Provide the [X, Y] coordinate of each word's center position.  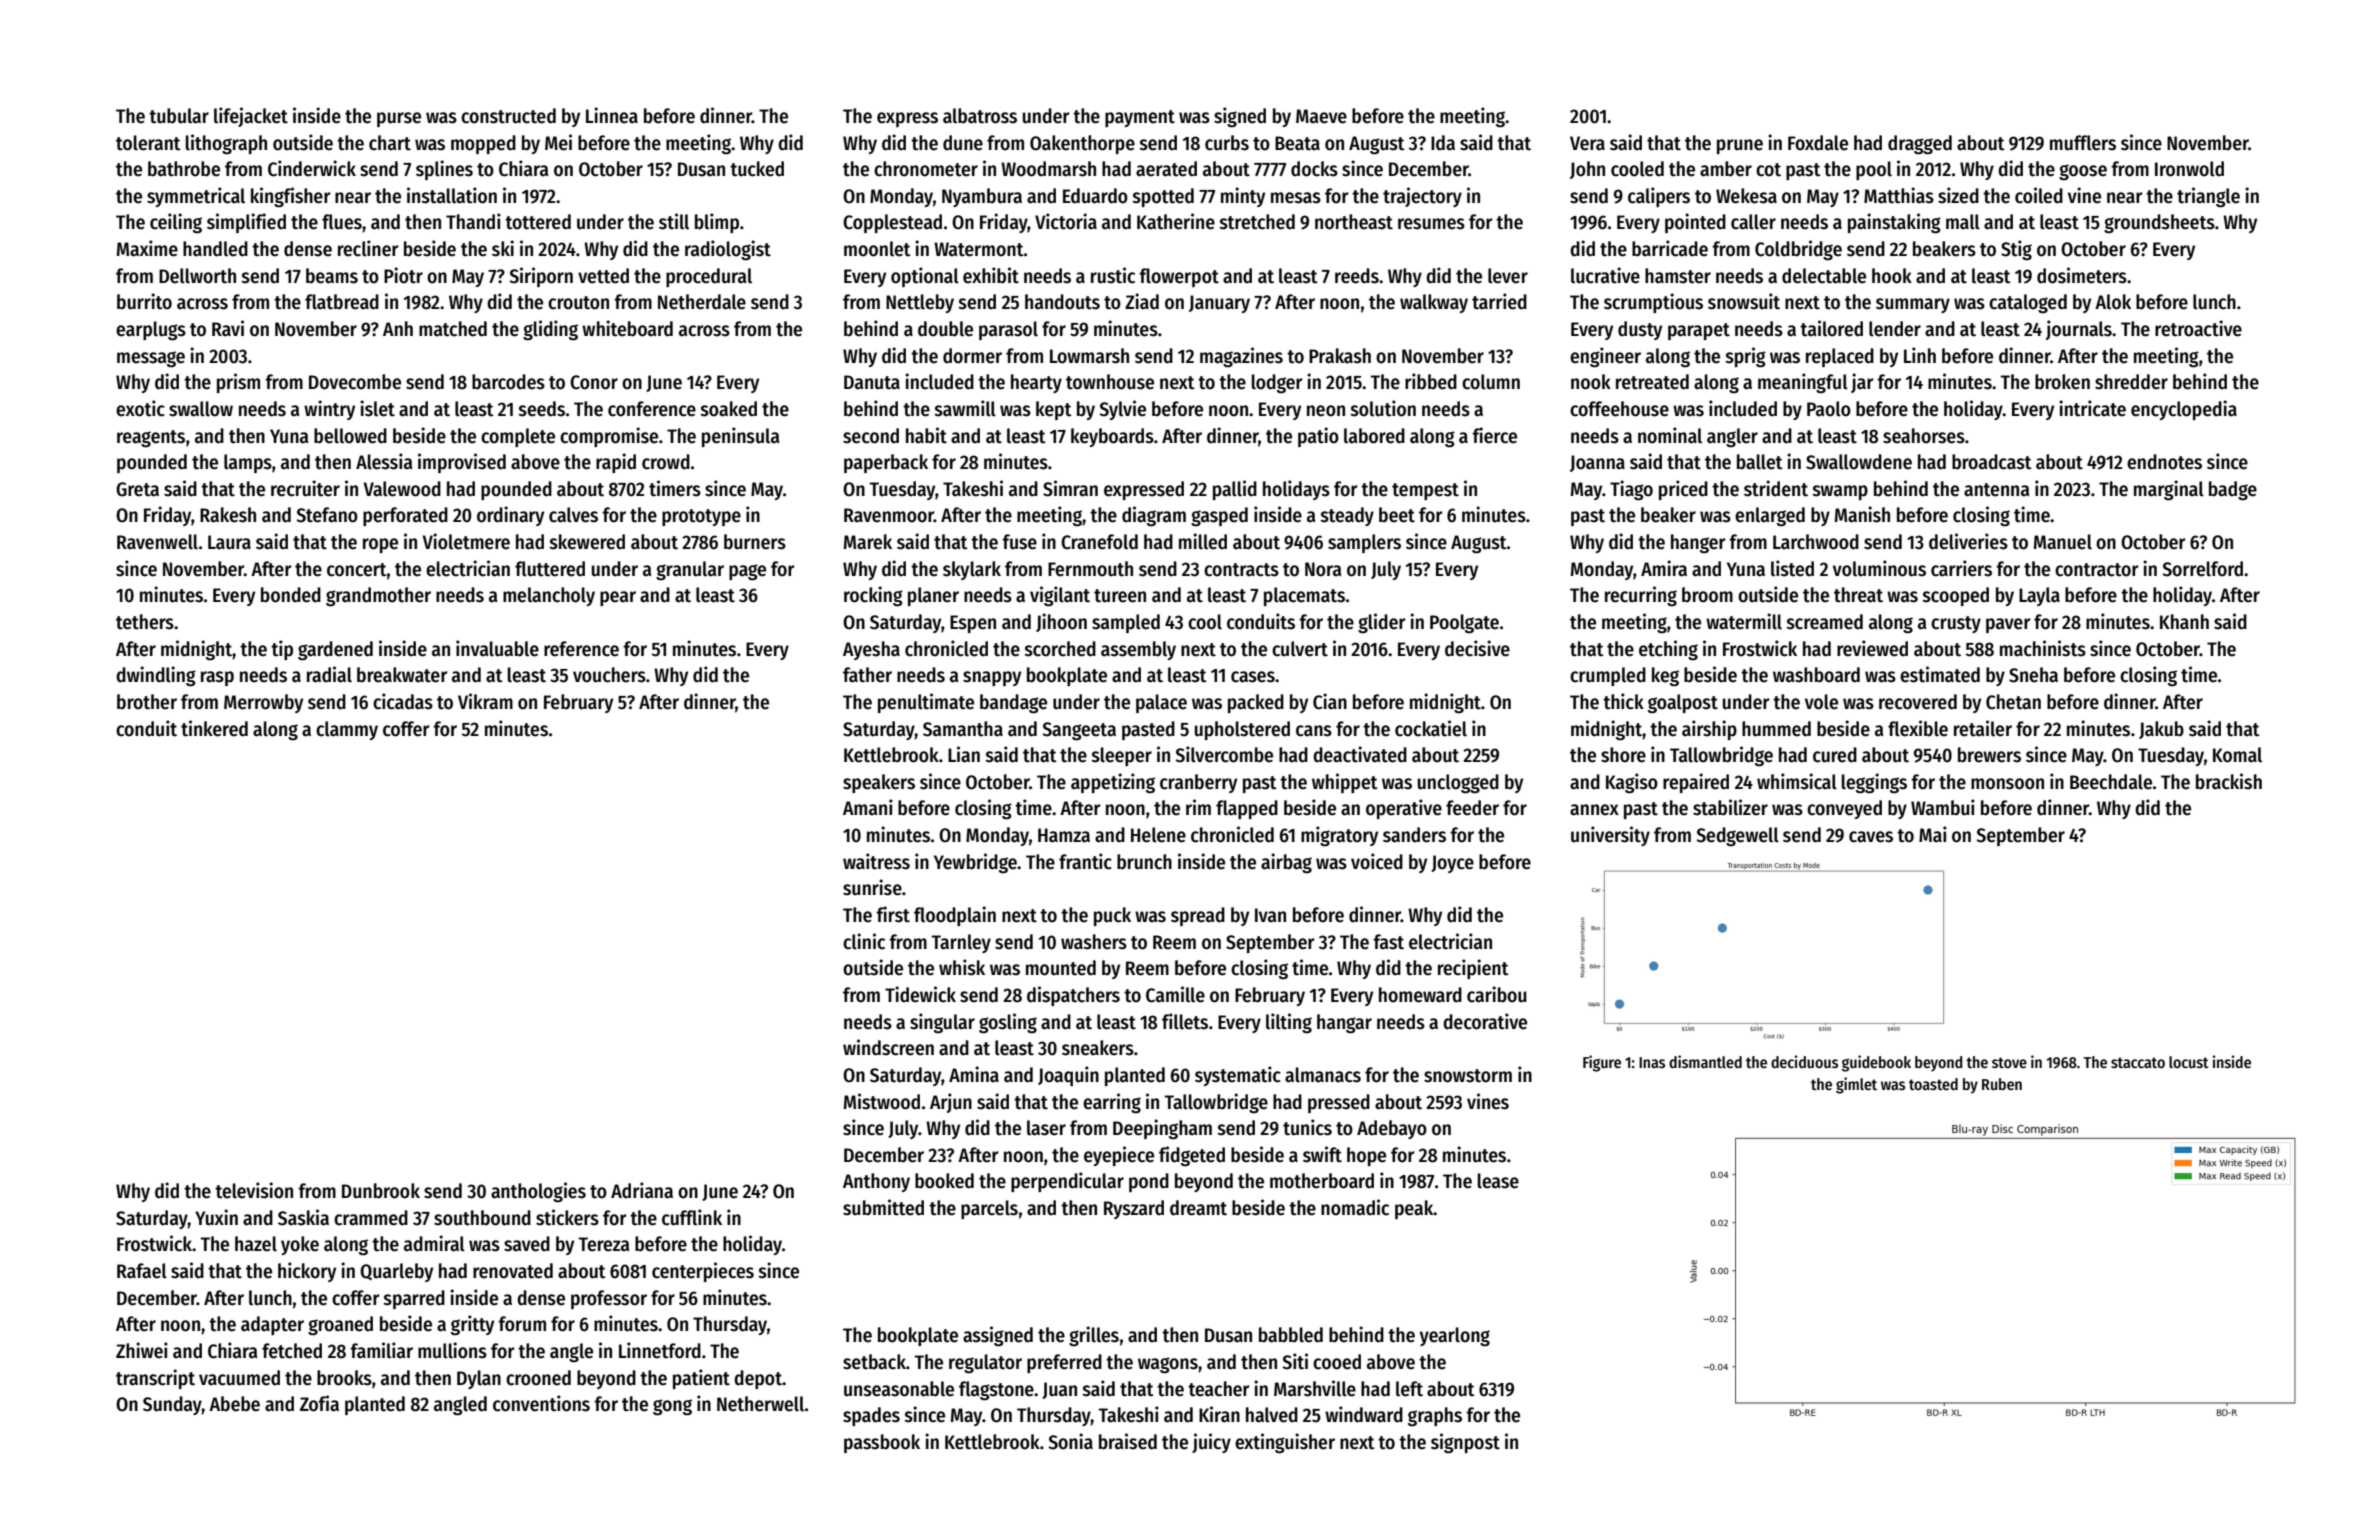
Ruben [2002, 1084]
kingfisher [290, 197]
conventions [541, 1403]
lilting [1289, 1023]
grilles [1094, 1336]
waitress [876, 861]
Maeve [1321, 116]
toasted [1933, 1084]
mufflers [2083, 143]
